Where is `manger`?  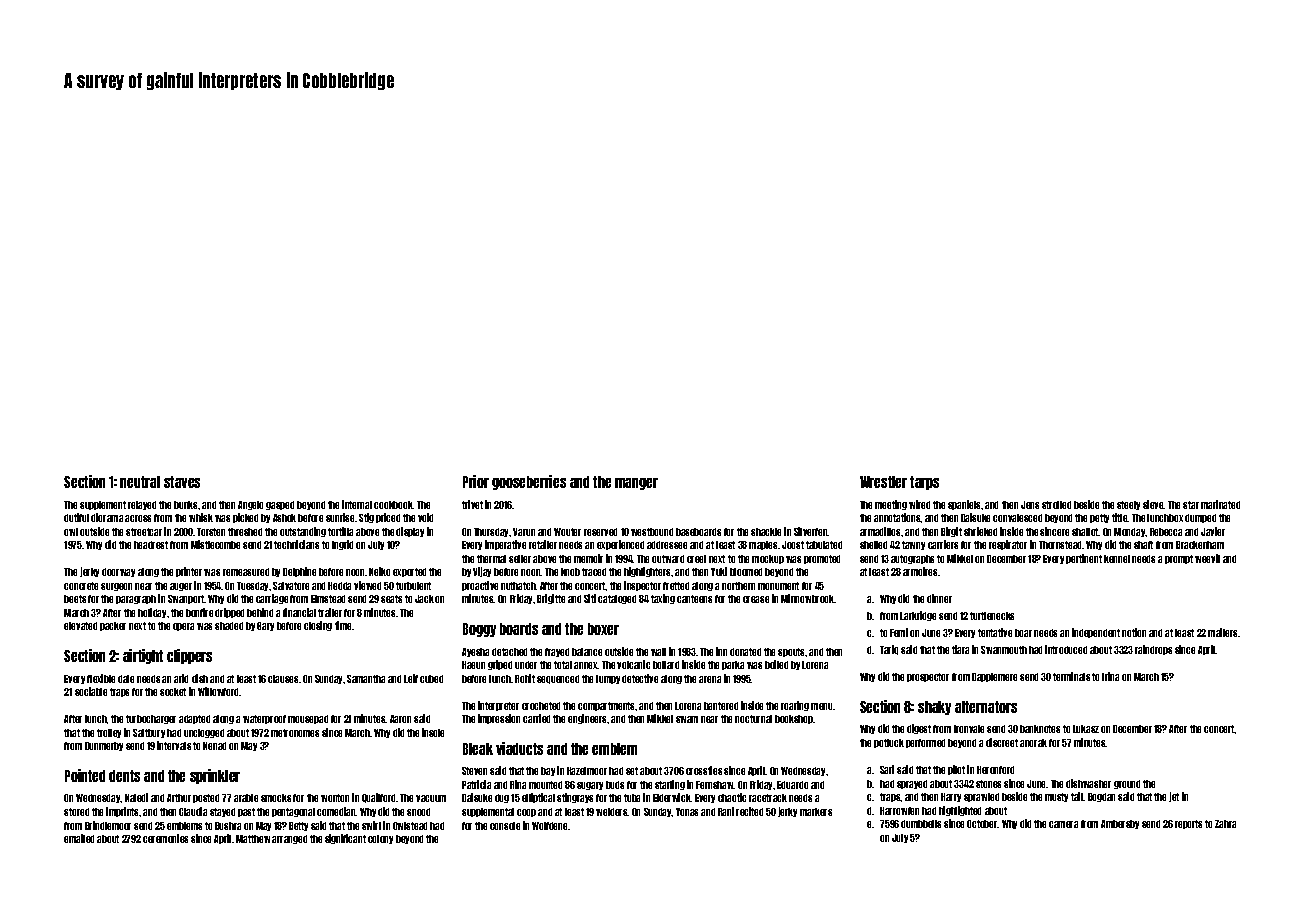 manger is located at coordinates (636, 484).
